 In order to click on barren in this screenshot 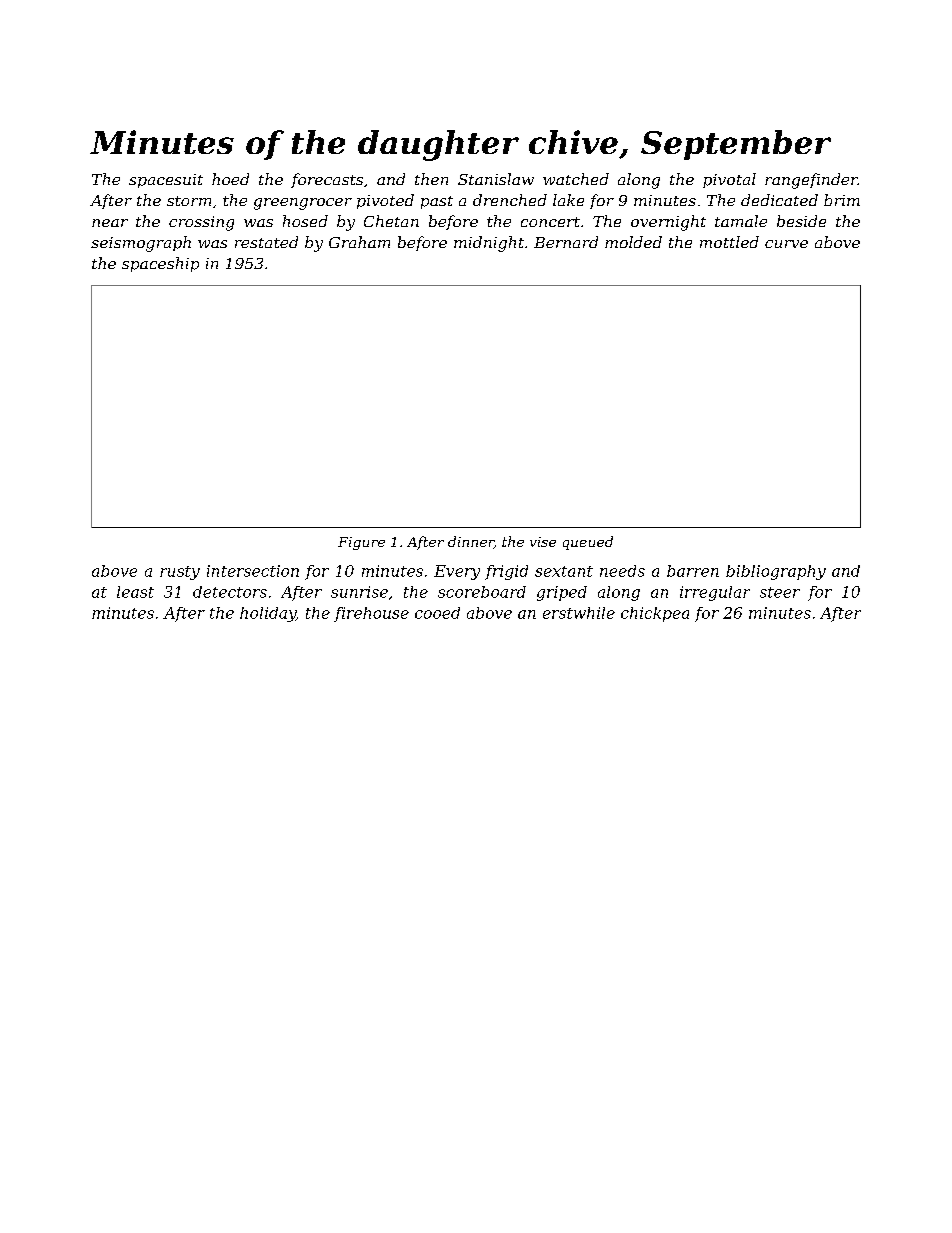, I will do `click(693, 571)`.
